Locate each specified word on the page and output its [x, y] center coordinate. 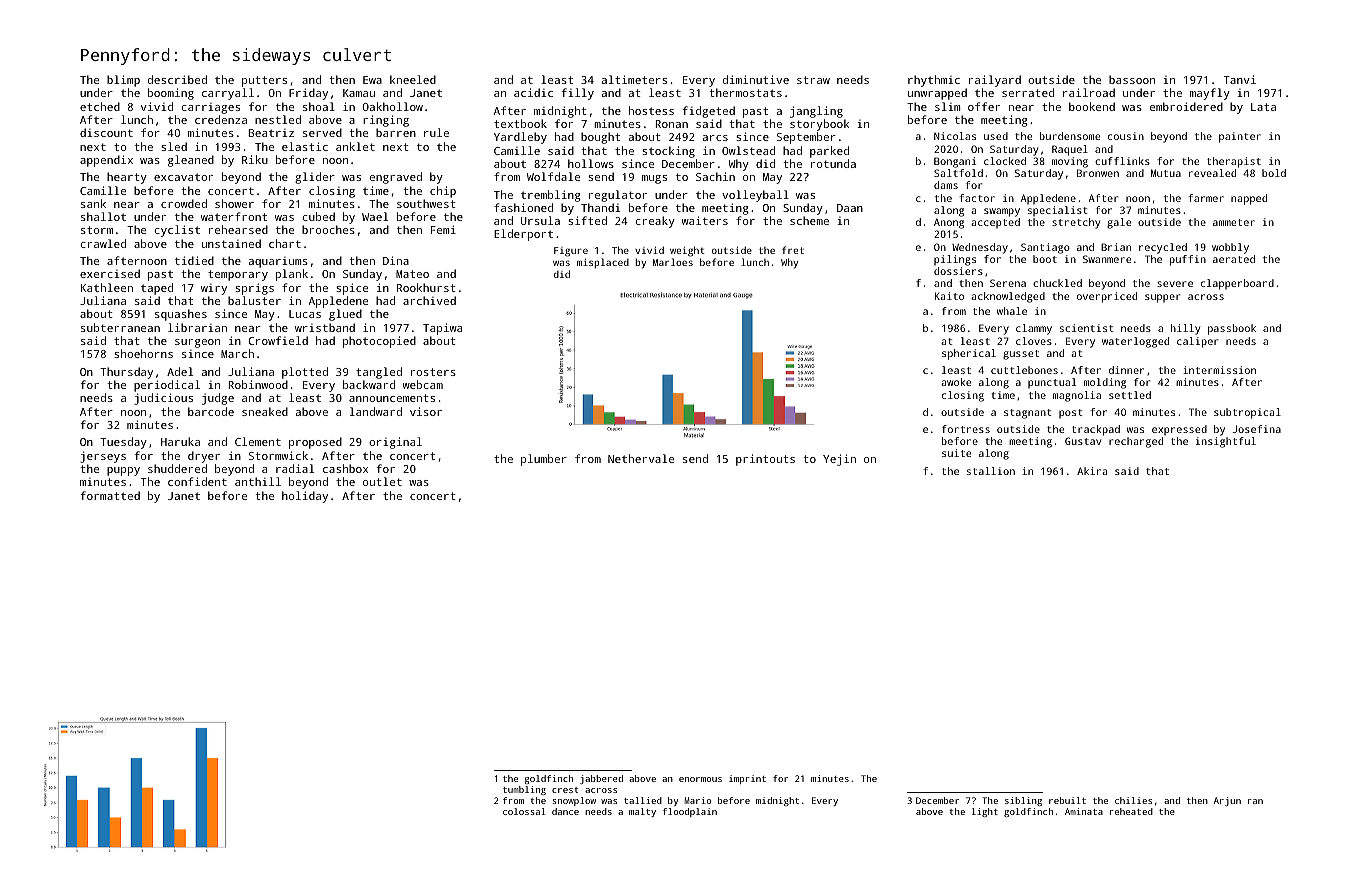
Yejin [839, 460]
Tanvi [1240, 79]
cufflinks [1122, 161]
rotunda [833, 163]
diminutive [756, 79]
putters [264, 81]
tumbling [524, 790]
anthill [258, 481]
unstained [231, 243]
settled [1130, 395]
